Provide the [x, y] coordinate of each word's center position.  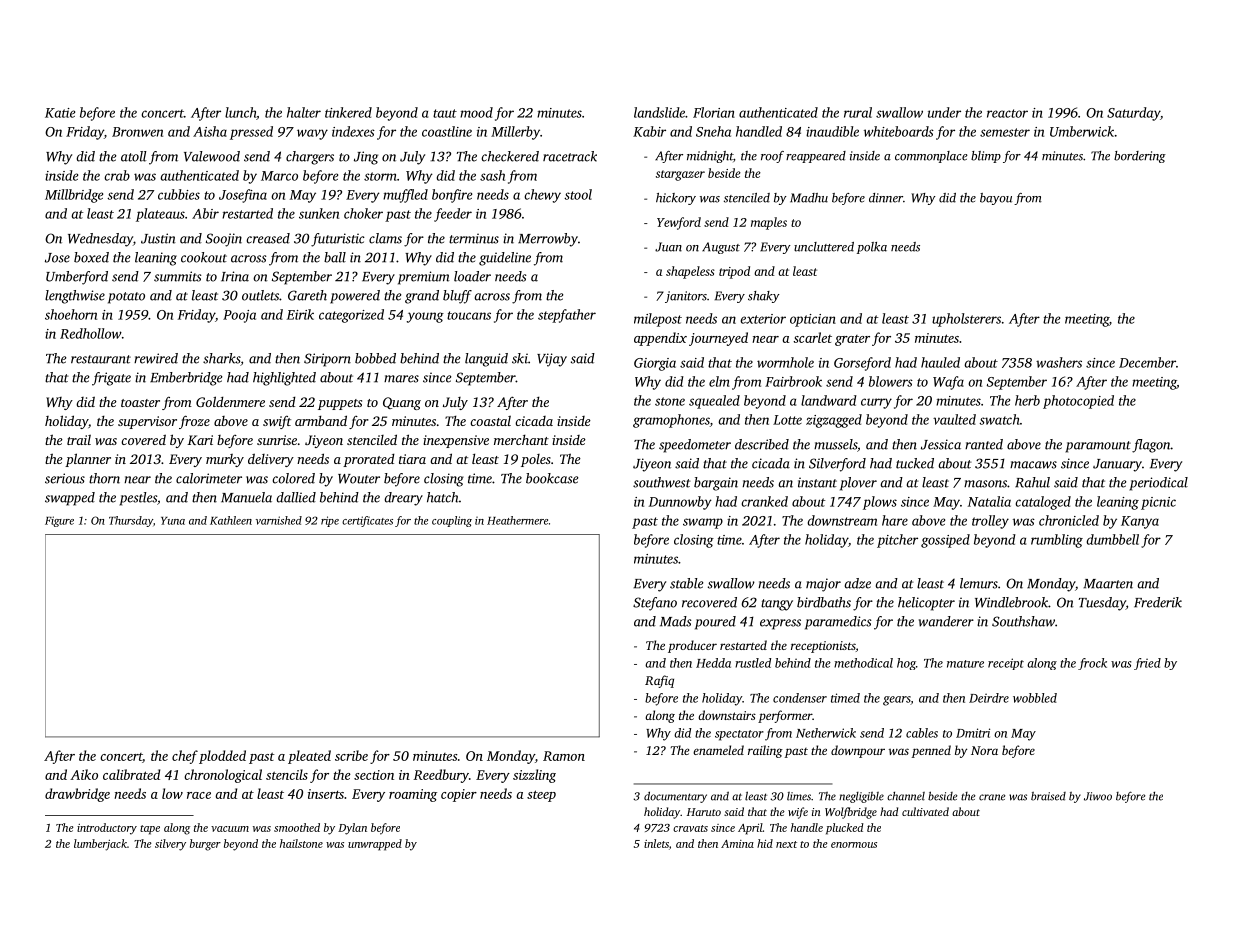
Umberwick [1082, 131]
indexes [353, 131]
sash [492, 175]
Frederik [1158, 602]
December [1147, 362]
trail [79, 440]
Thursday [131, 521]
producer [692, 646]
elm [719, 381]
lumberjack [100, 845]
